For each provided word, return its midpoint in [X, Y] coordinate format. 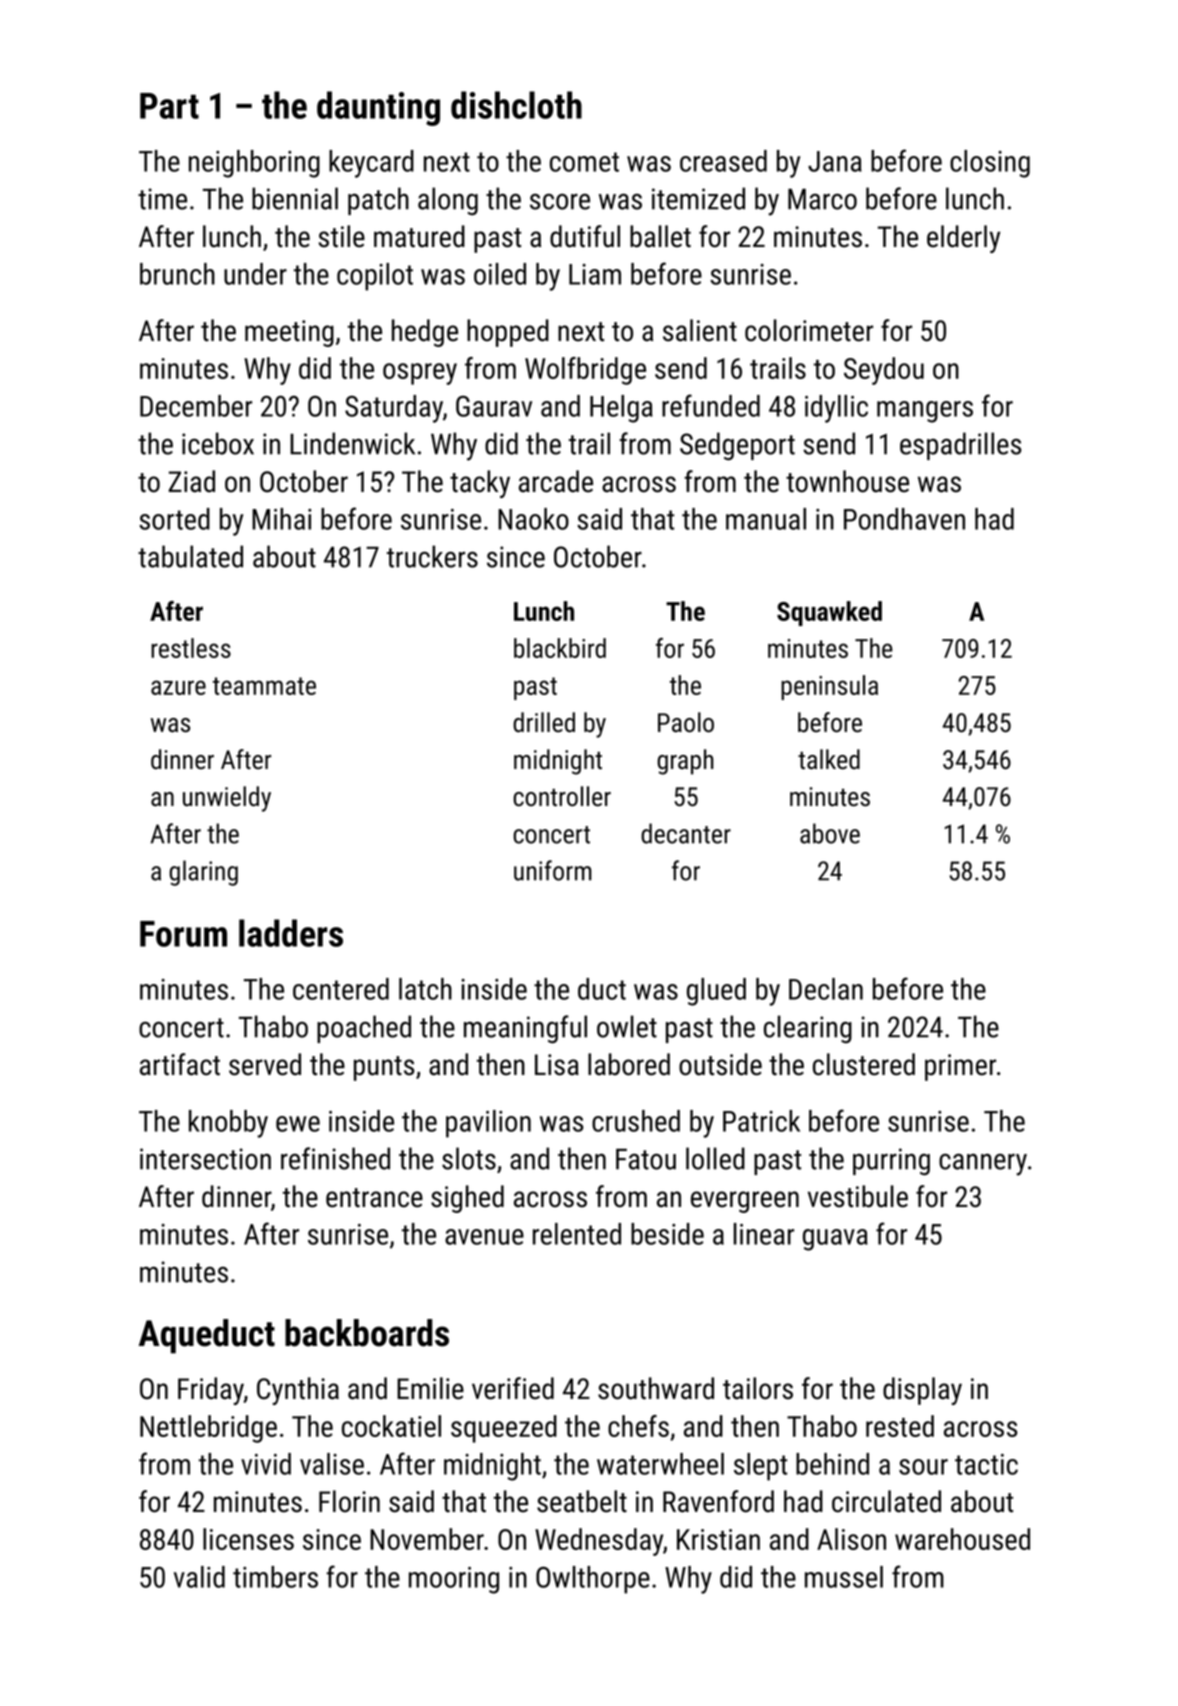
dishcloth [516, 105]
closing [990, 164]
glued [716, 992]
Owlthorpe [593, 1580]
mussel [844, 1577]
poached [364, 1029]
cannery [983, 1165]
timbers [275, 1577]
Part [169, 106]
